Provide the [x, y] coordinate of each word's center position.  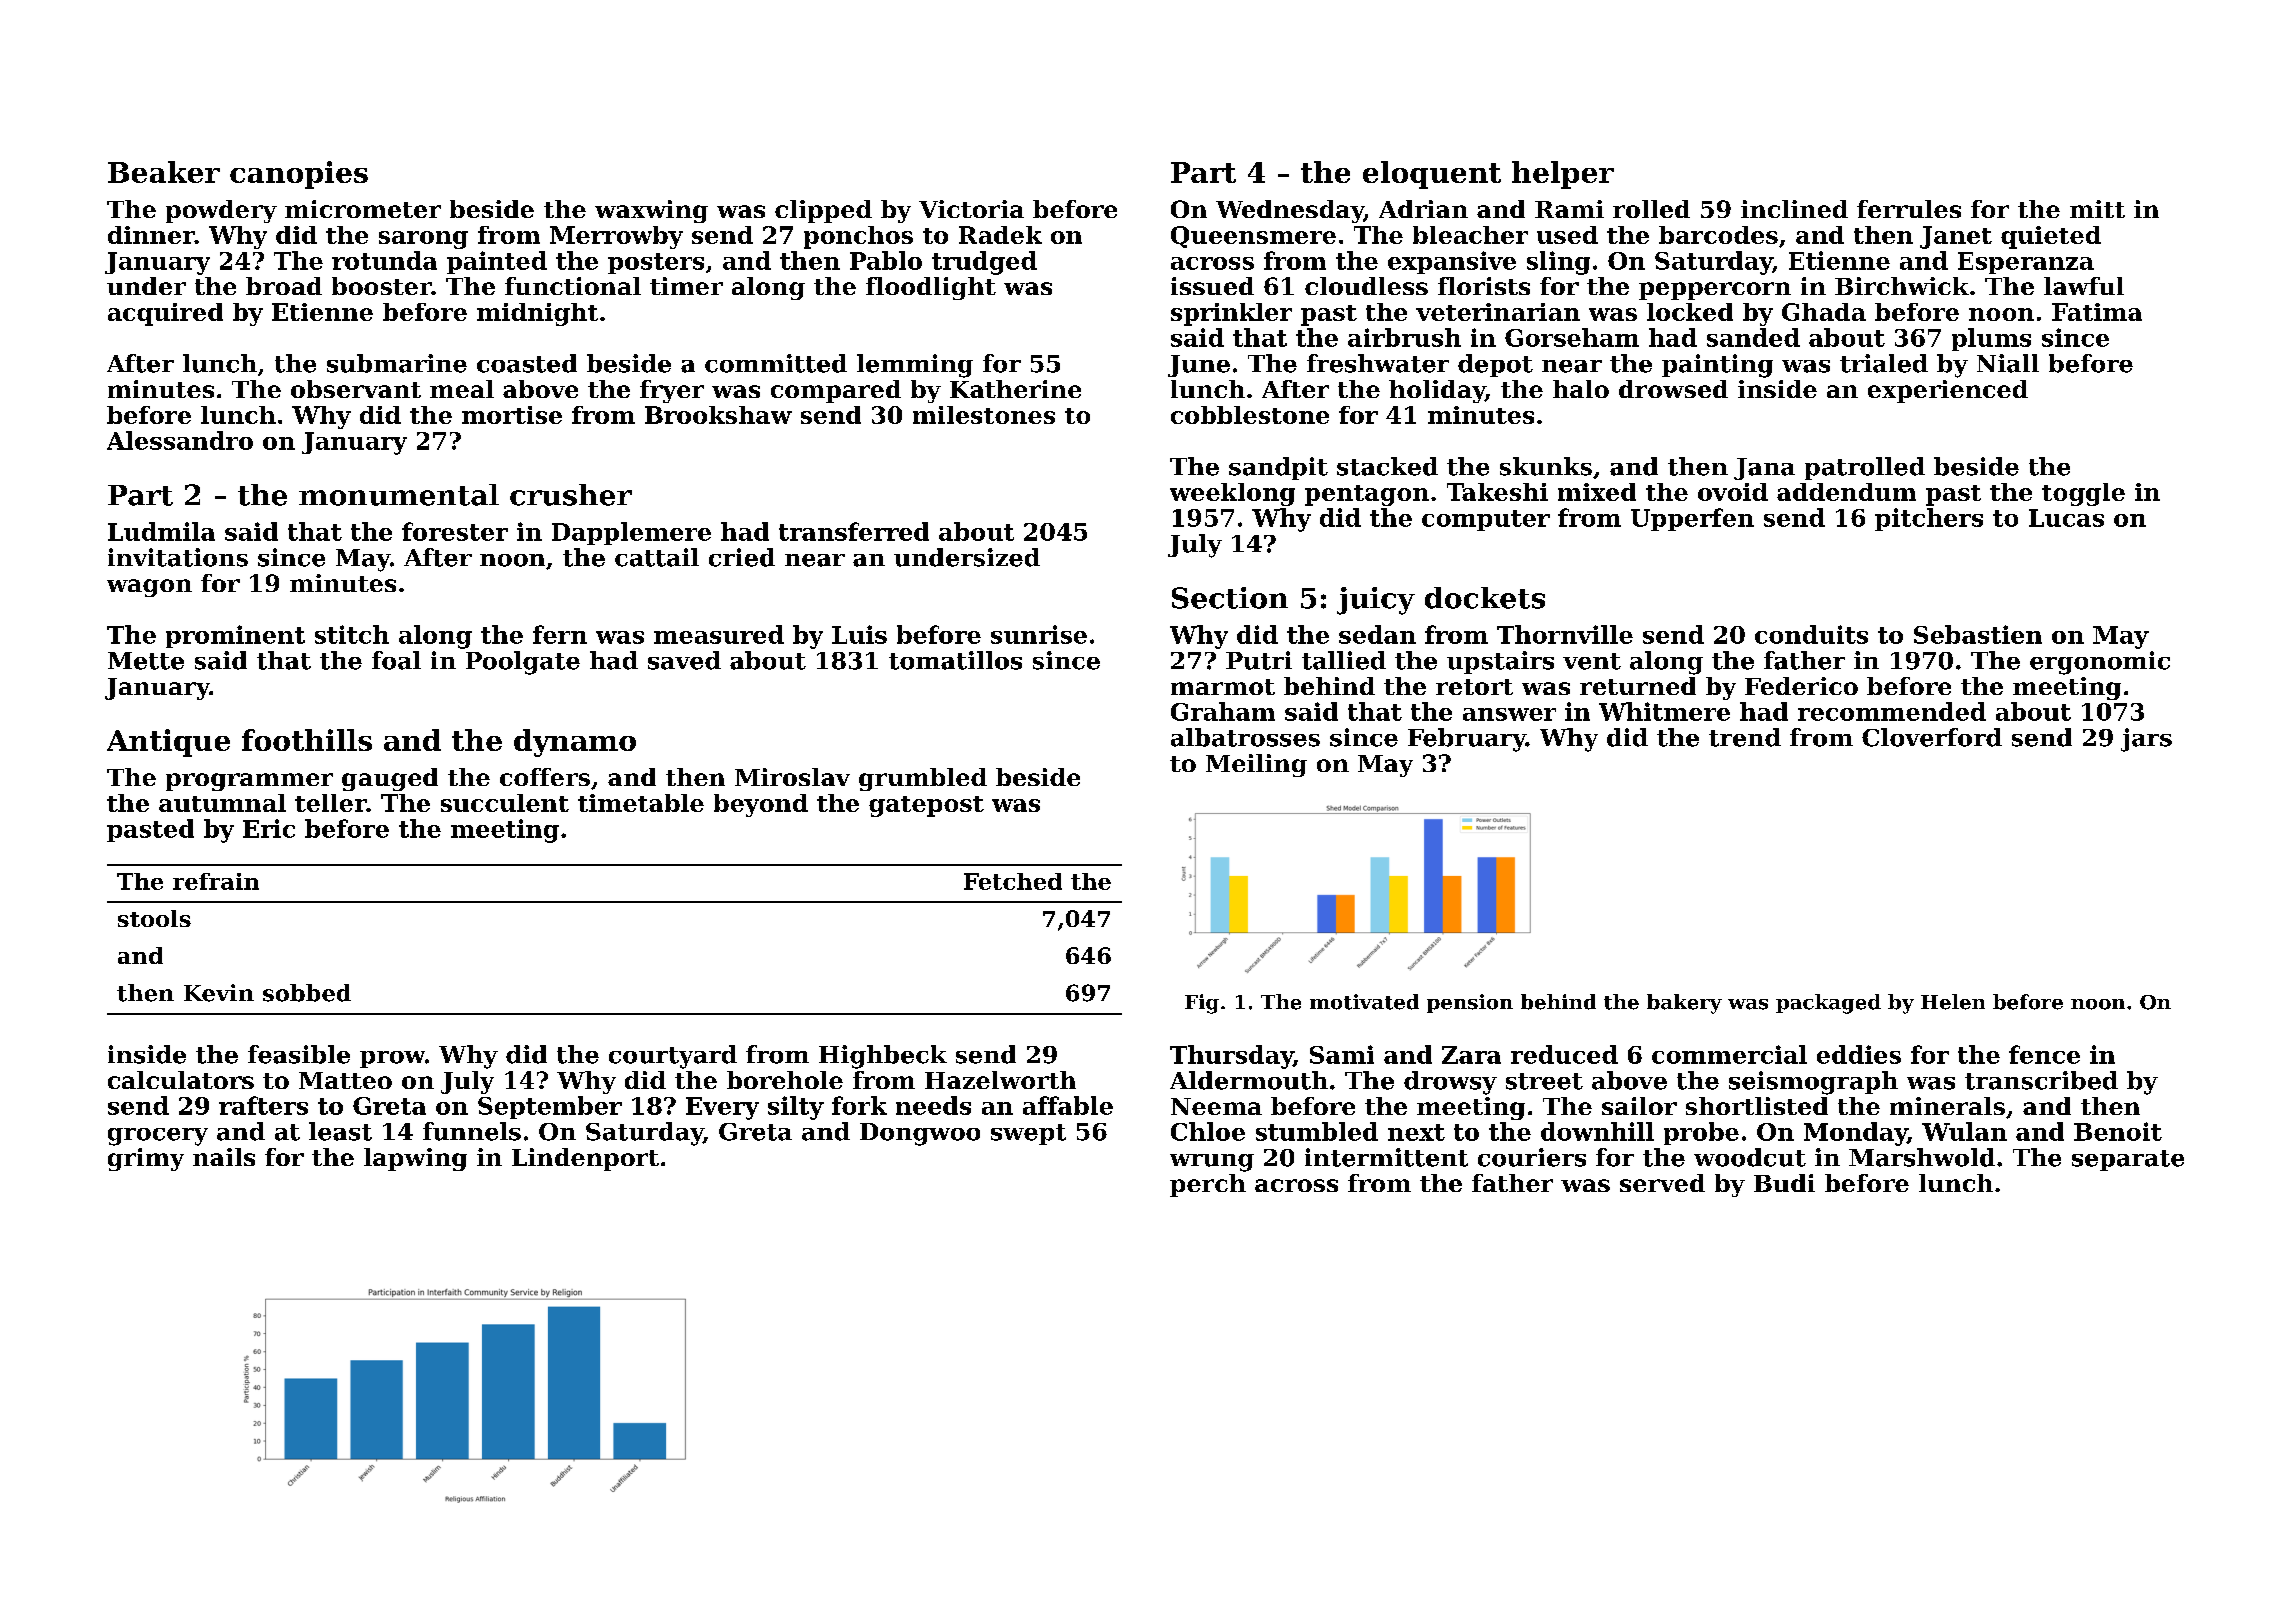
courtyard [673, 1057]
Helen [1953, 1002]
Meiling [1256, 765]
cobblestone [1250, 415]
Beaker [164, 172]
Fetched [1013, 881]
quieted [2051, 237]
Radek [1000, 235]
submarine [397, 363]
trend [1745, 737]
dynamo [575, 743]
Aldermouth [1249, 1080]
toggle [2083, 494]
